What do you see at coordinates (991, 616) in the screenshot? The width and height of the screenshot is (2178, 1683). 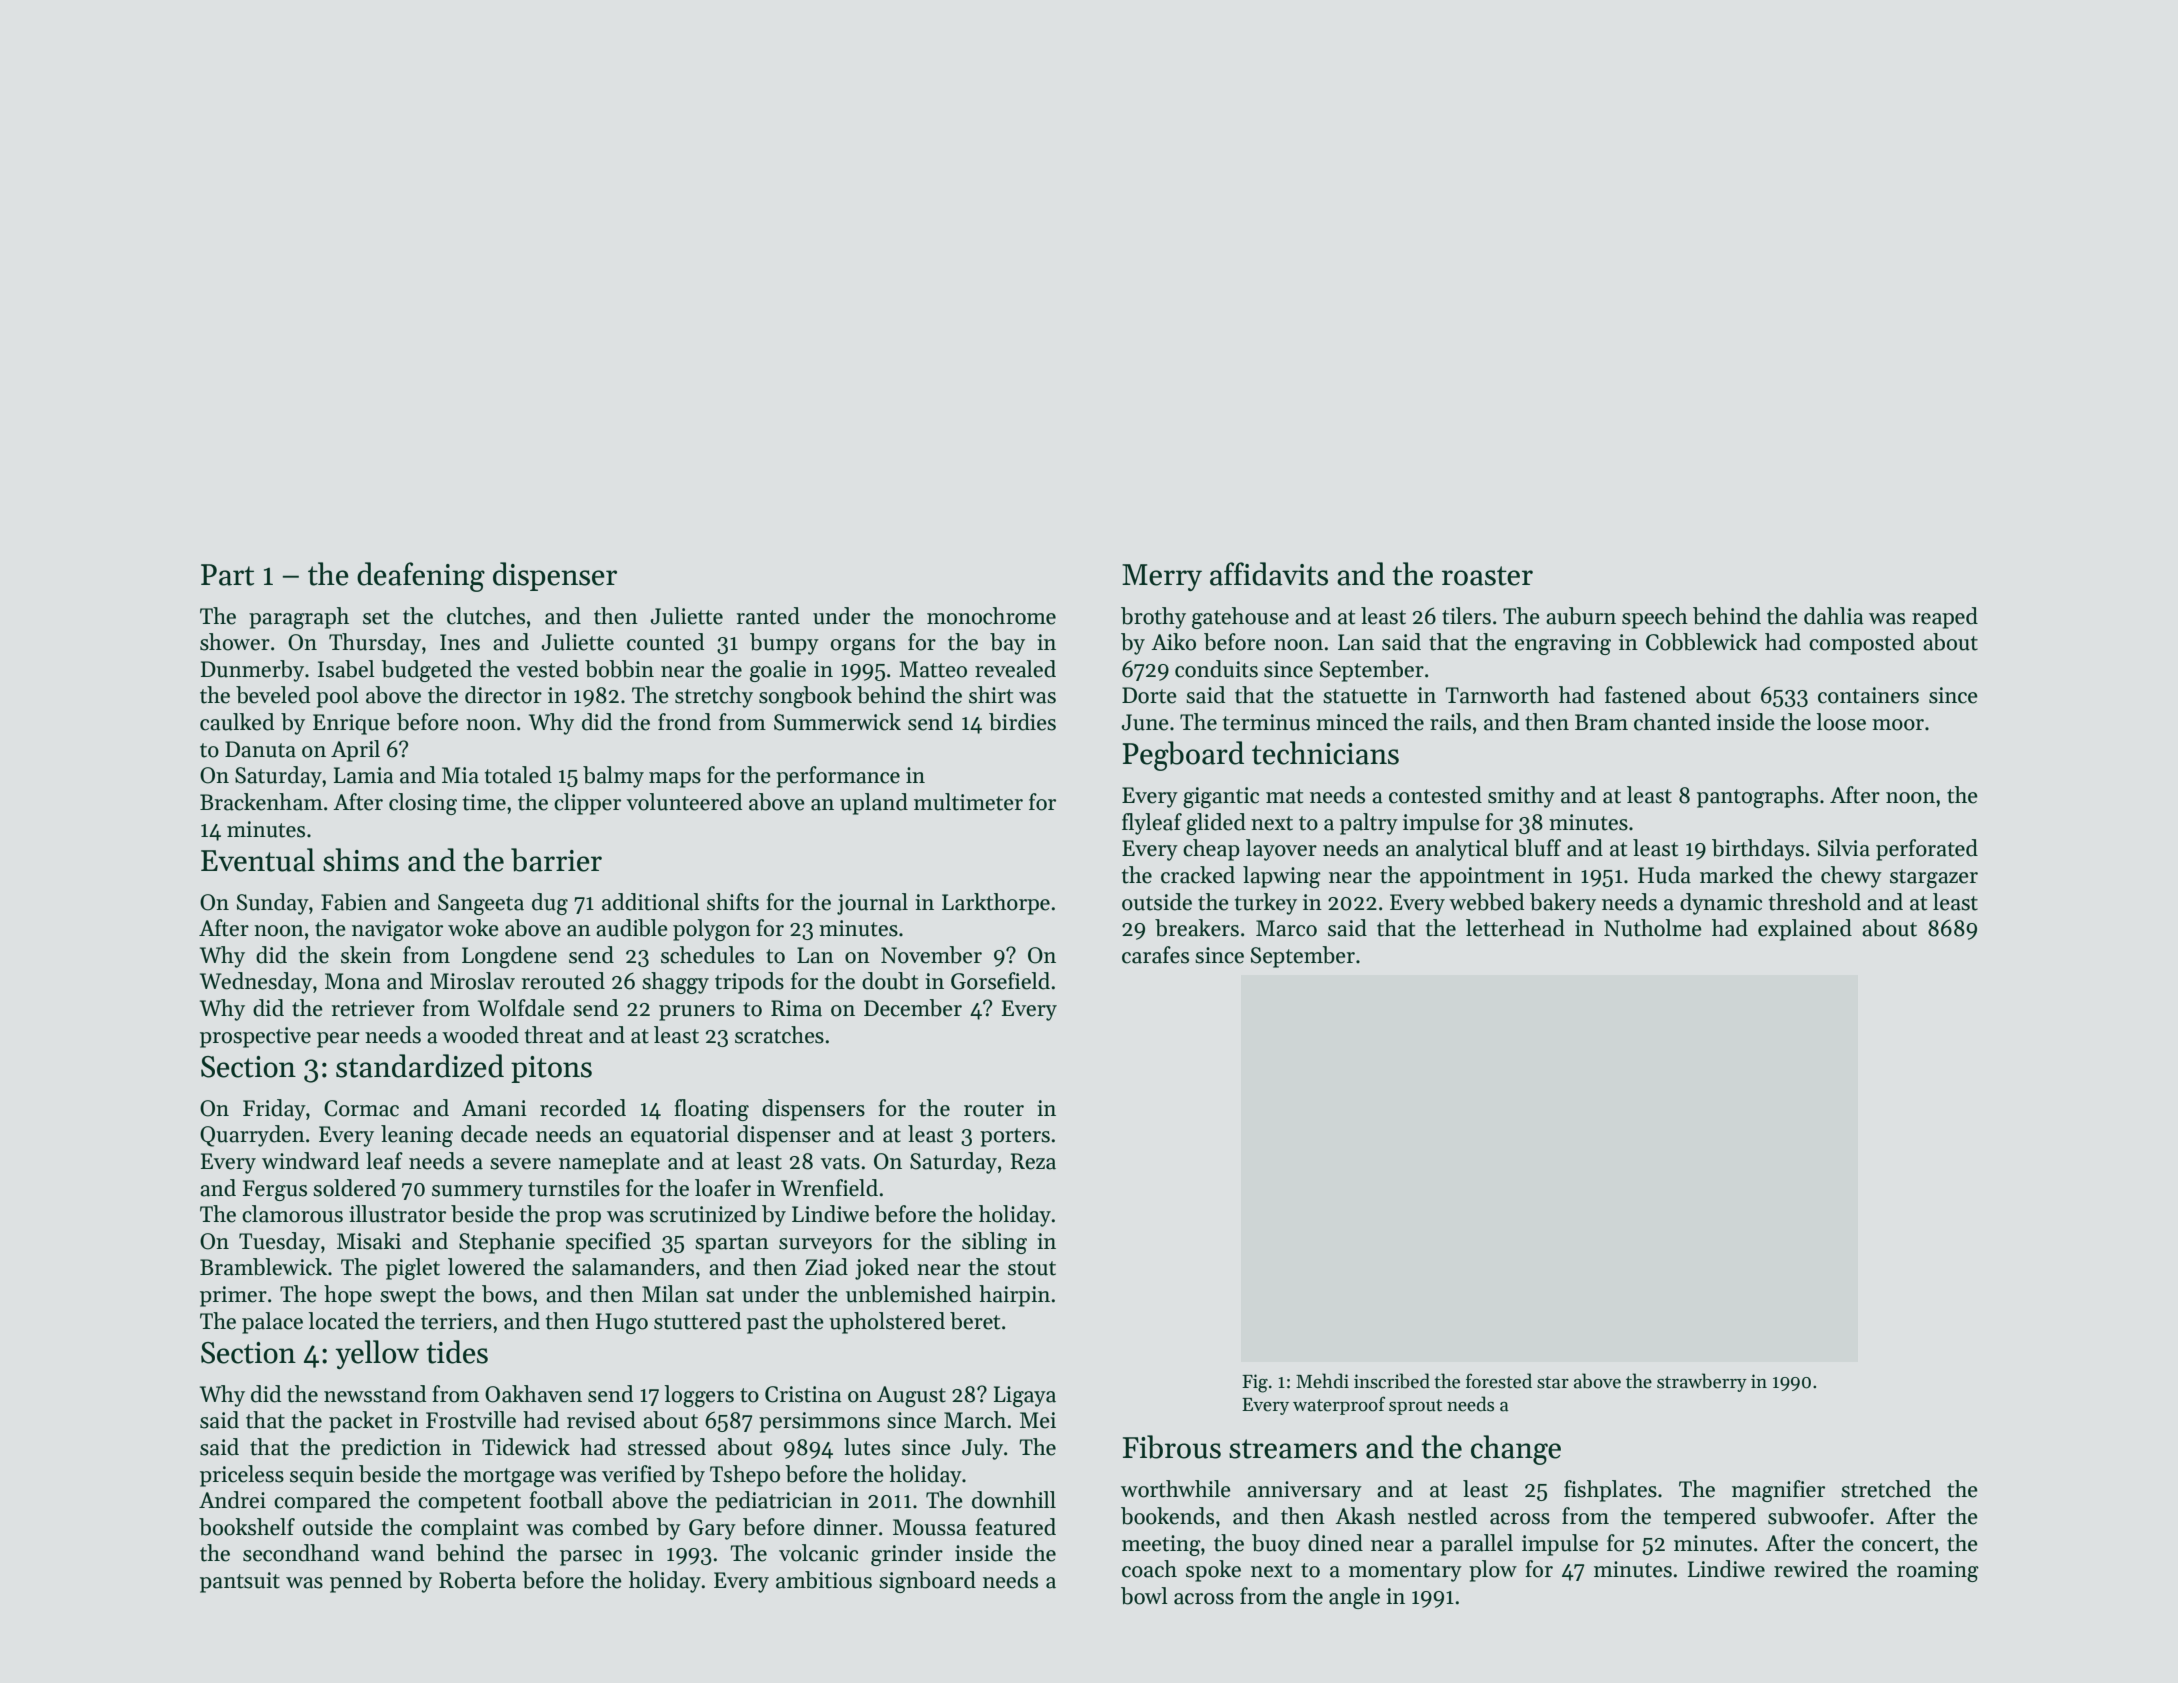 I see `monochrome` at bounding box center [991, 616].
